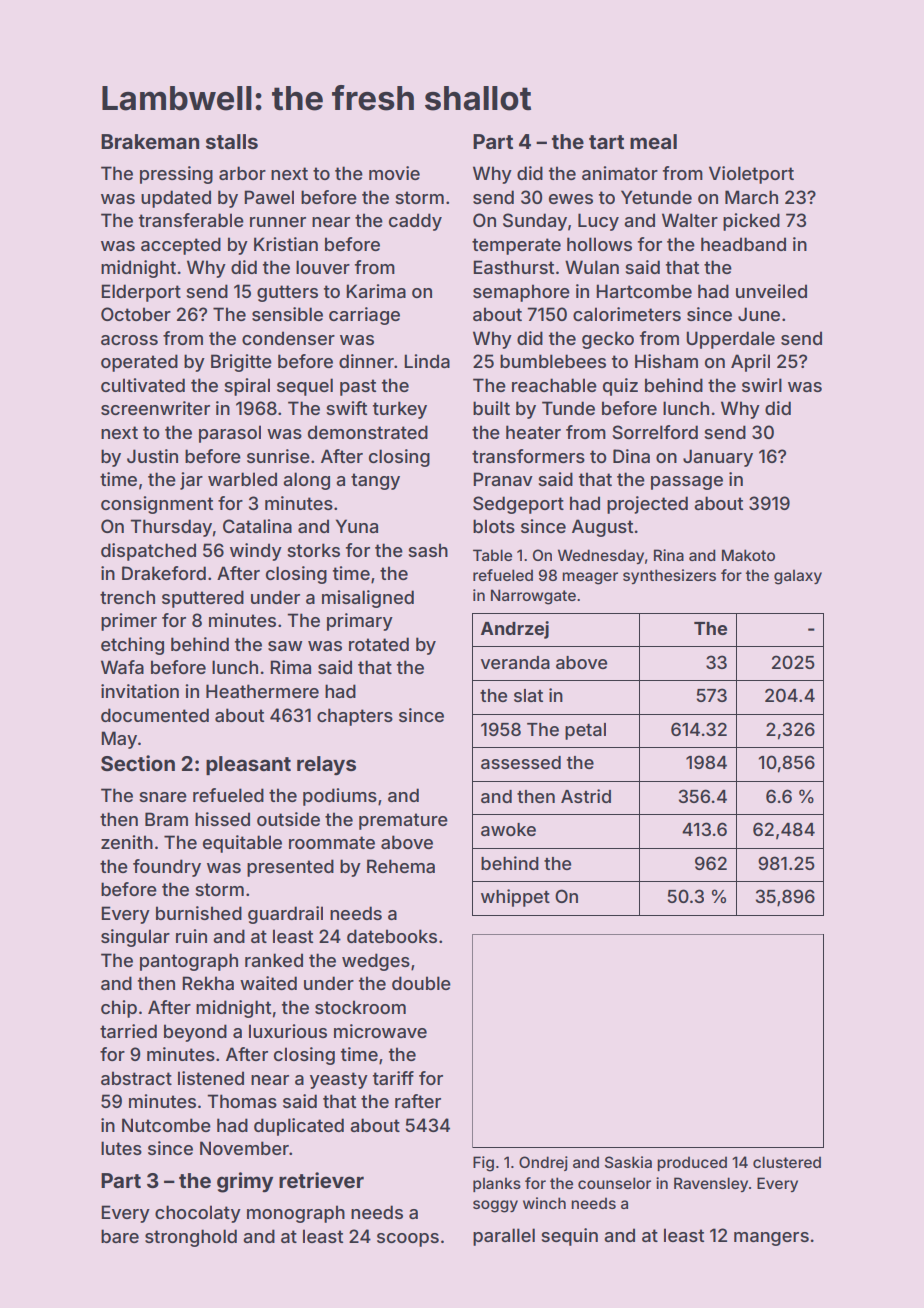  I want to click on singular, so click(135, 938).
